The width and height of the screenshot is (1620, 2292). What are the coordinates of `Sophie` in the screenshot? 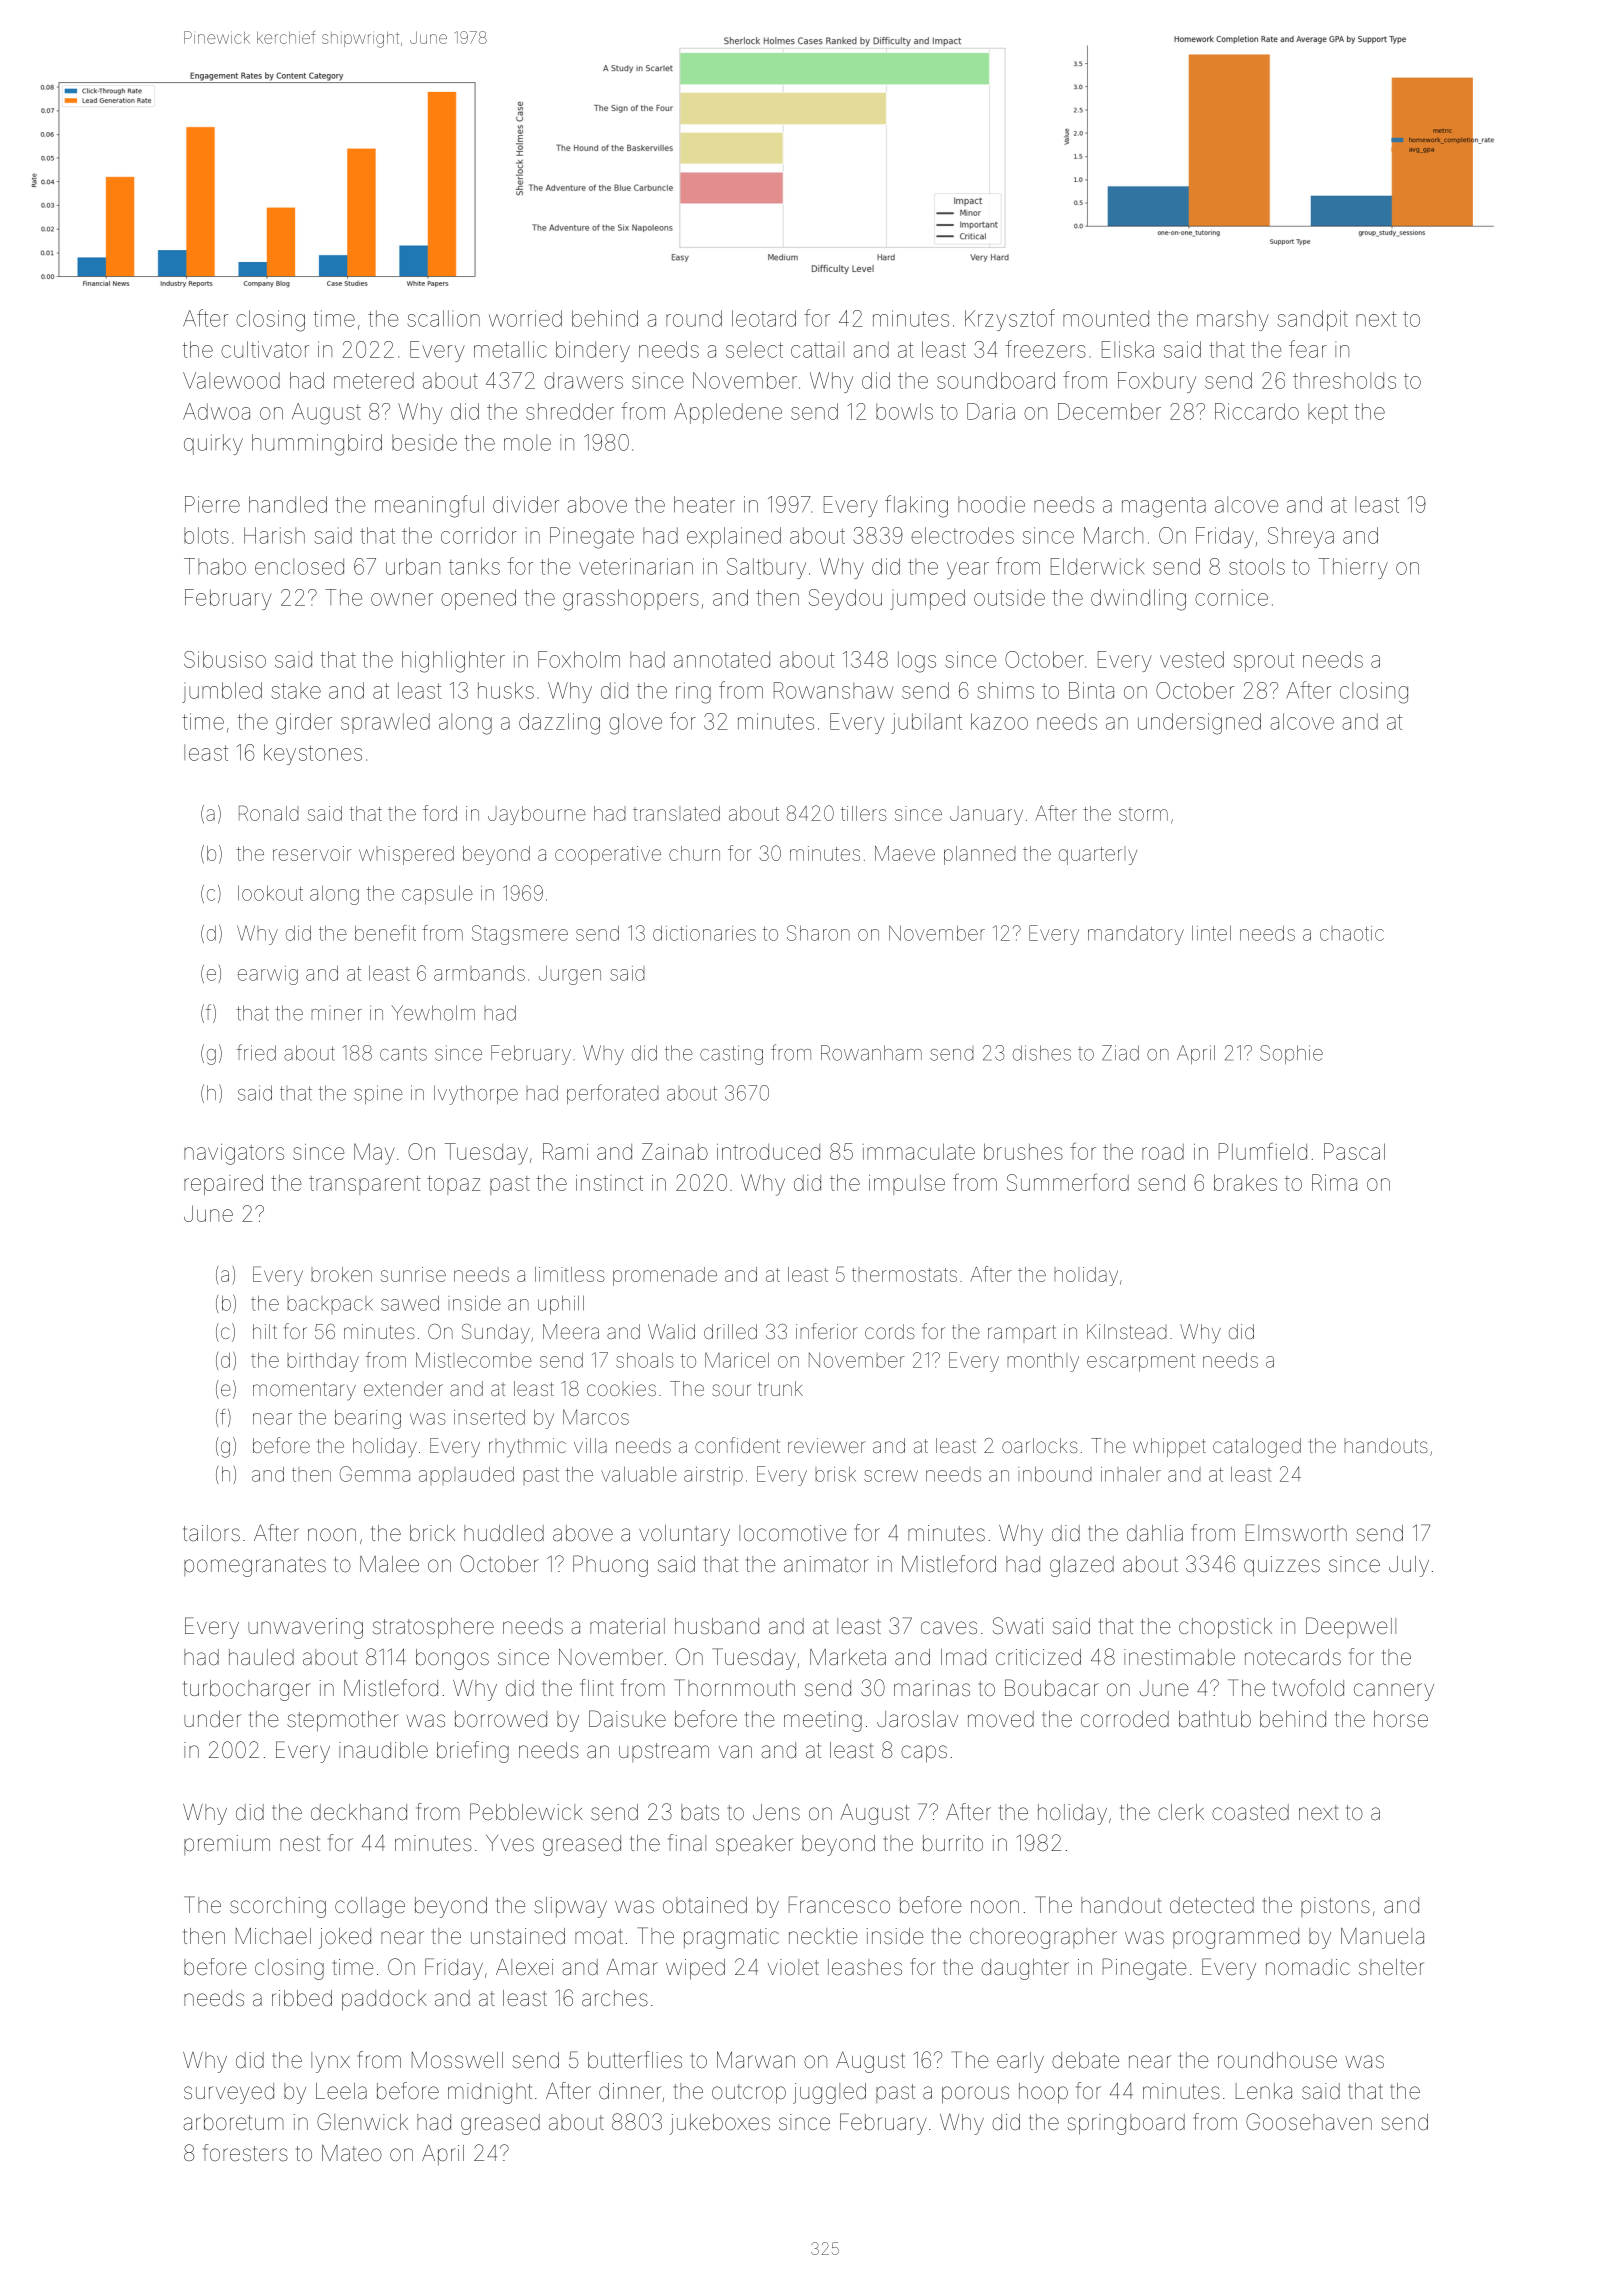 It's located at (1291, 1054).
